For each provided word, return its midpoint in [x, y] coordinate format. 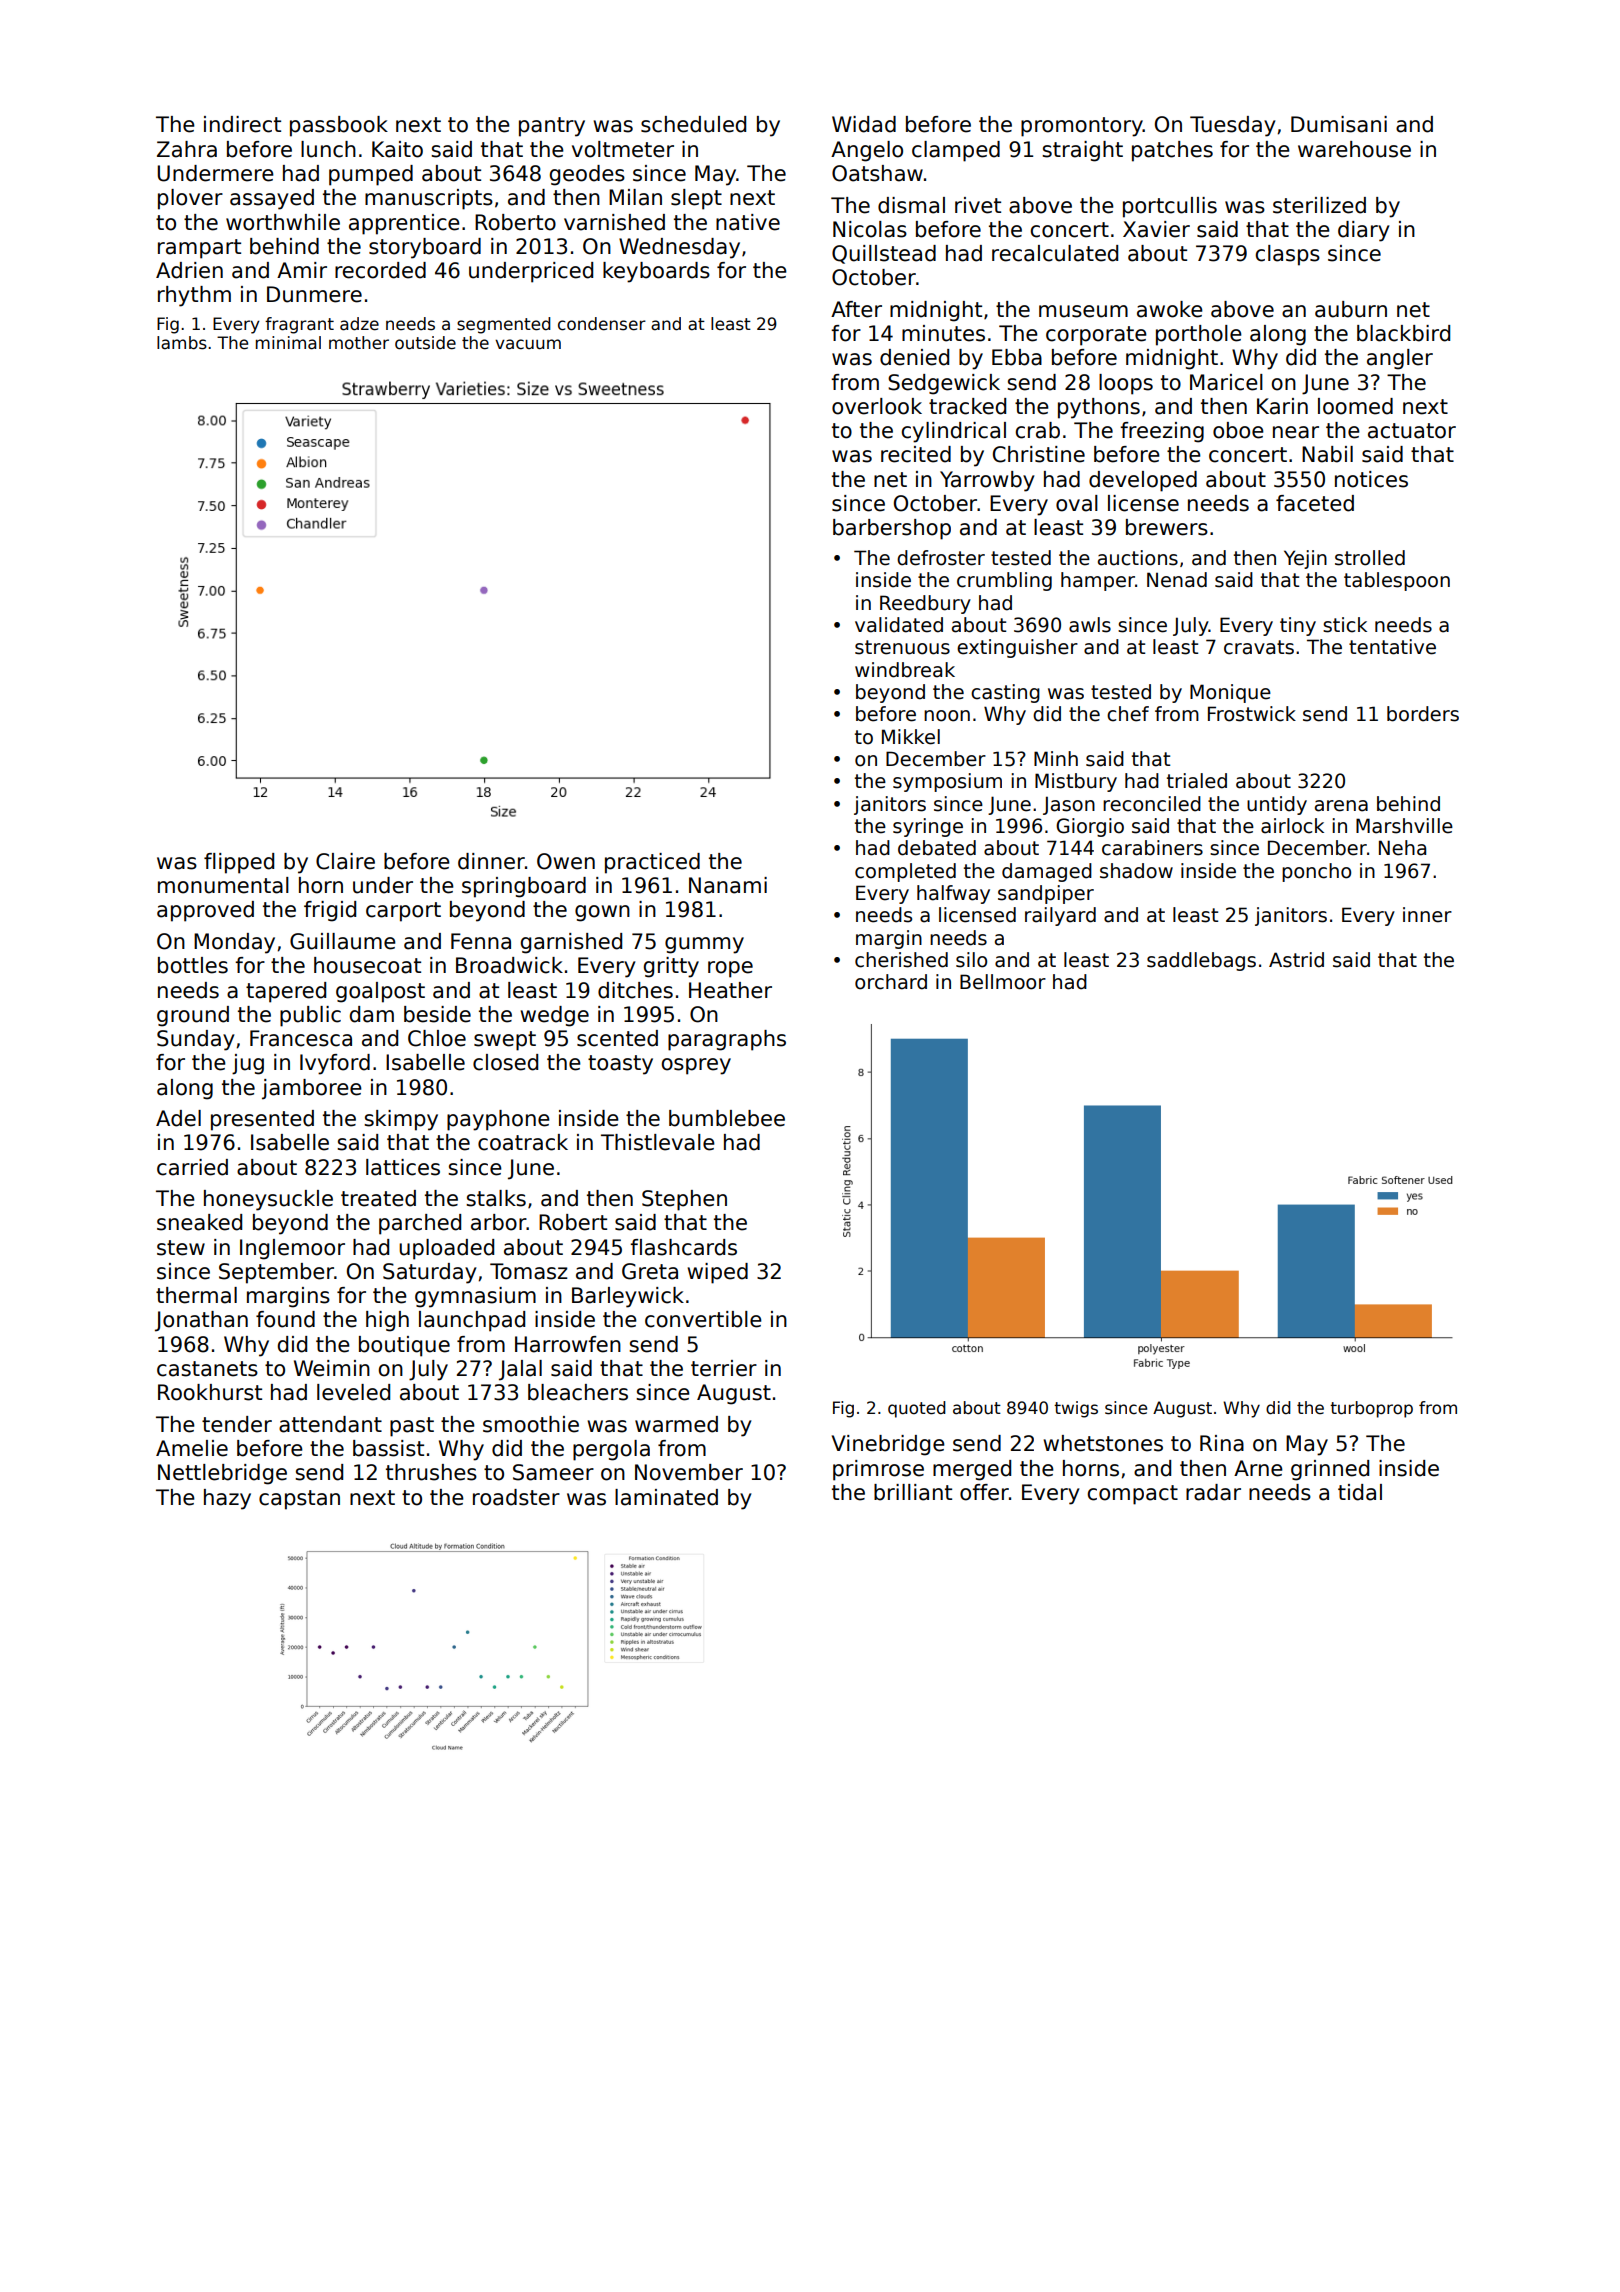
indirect [242, 124]
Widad [864, 124]
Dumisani [1339, 124]
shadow [1136, 871]
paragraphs [727, 1040]
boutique [404, 1346]
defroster [941, 558]
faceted [1315, 503]
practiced [652, 863]
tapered [286, 992]
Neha [1402, 848]
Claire [345, 861]
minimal [288, 343]
